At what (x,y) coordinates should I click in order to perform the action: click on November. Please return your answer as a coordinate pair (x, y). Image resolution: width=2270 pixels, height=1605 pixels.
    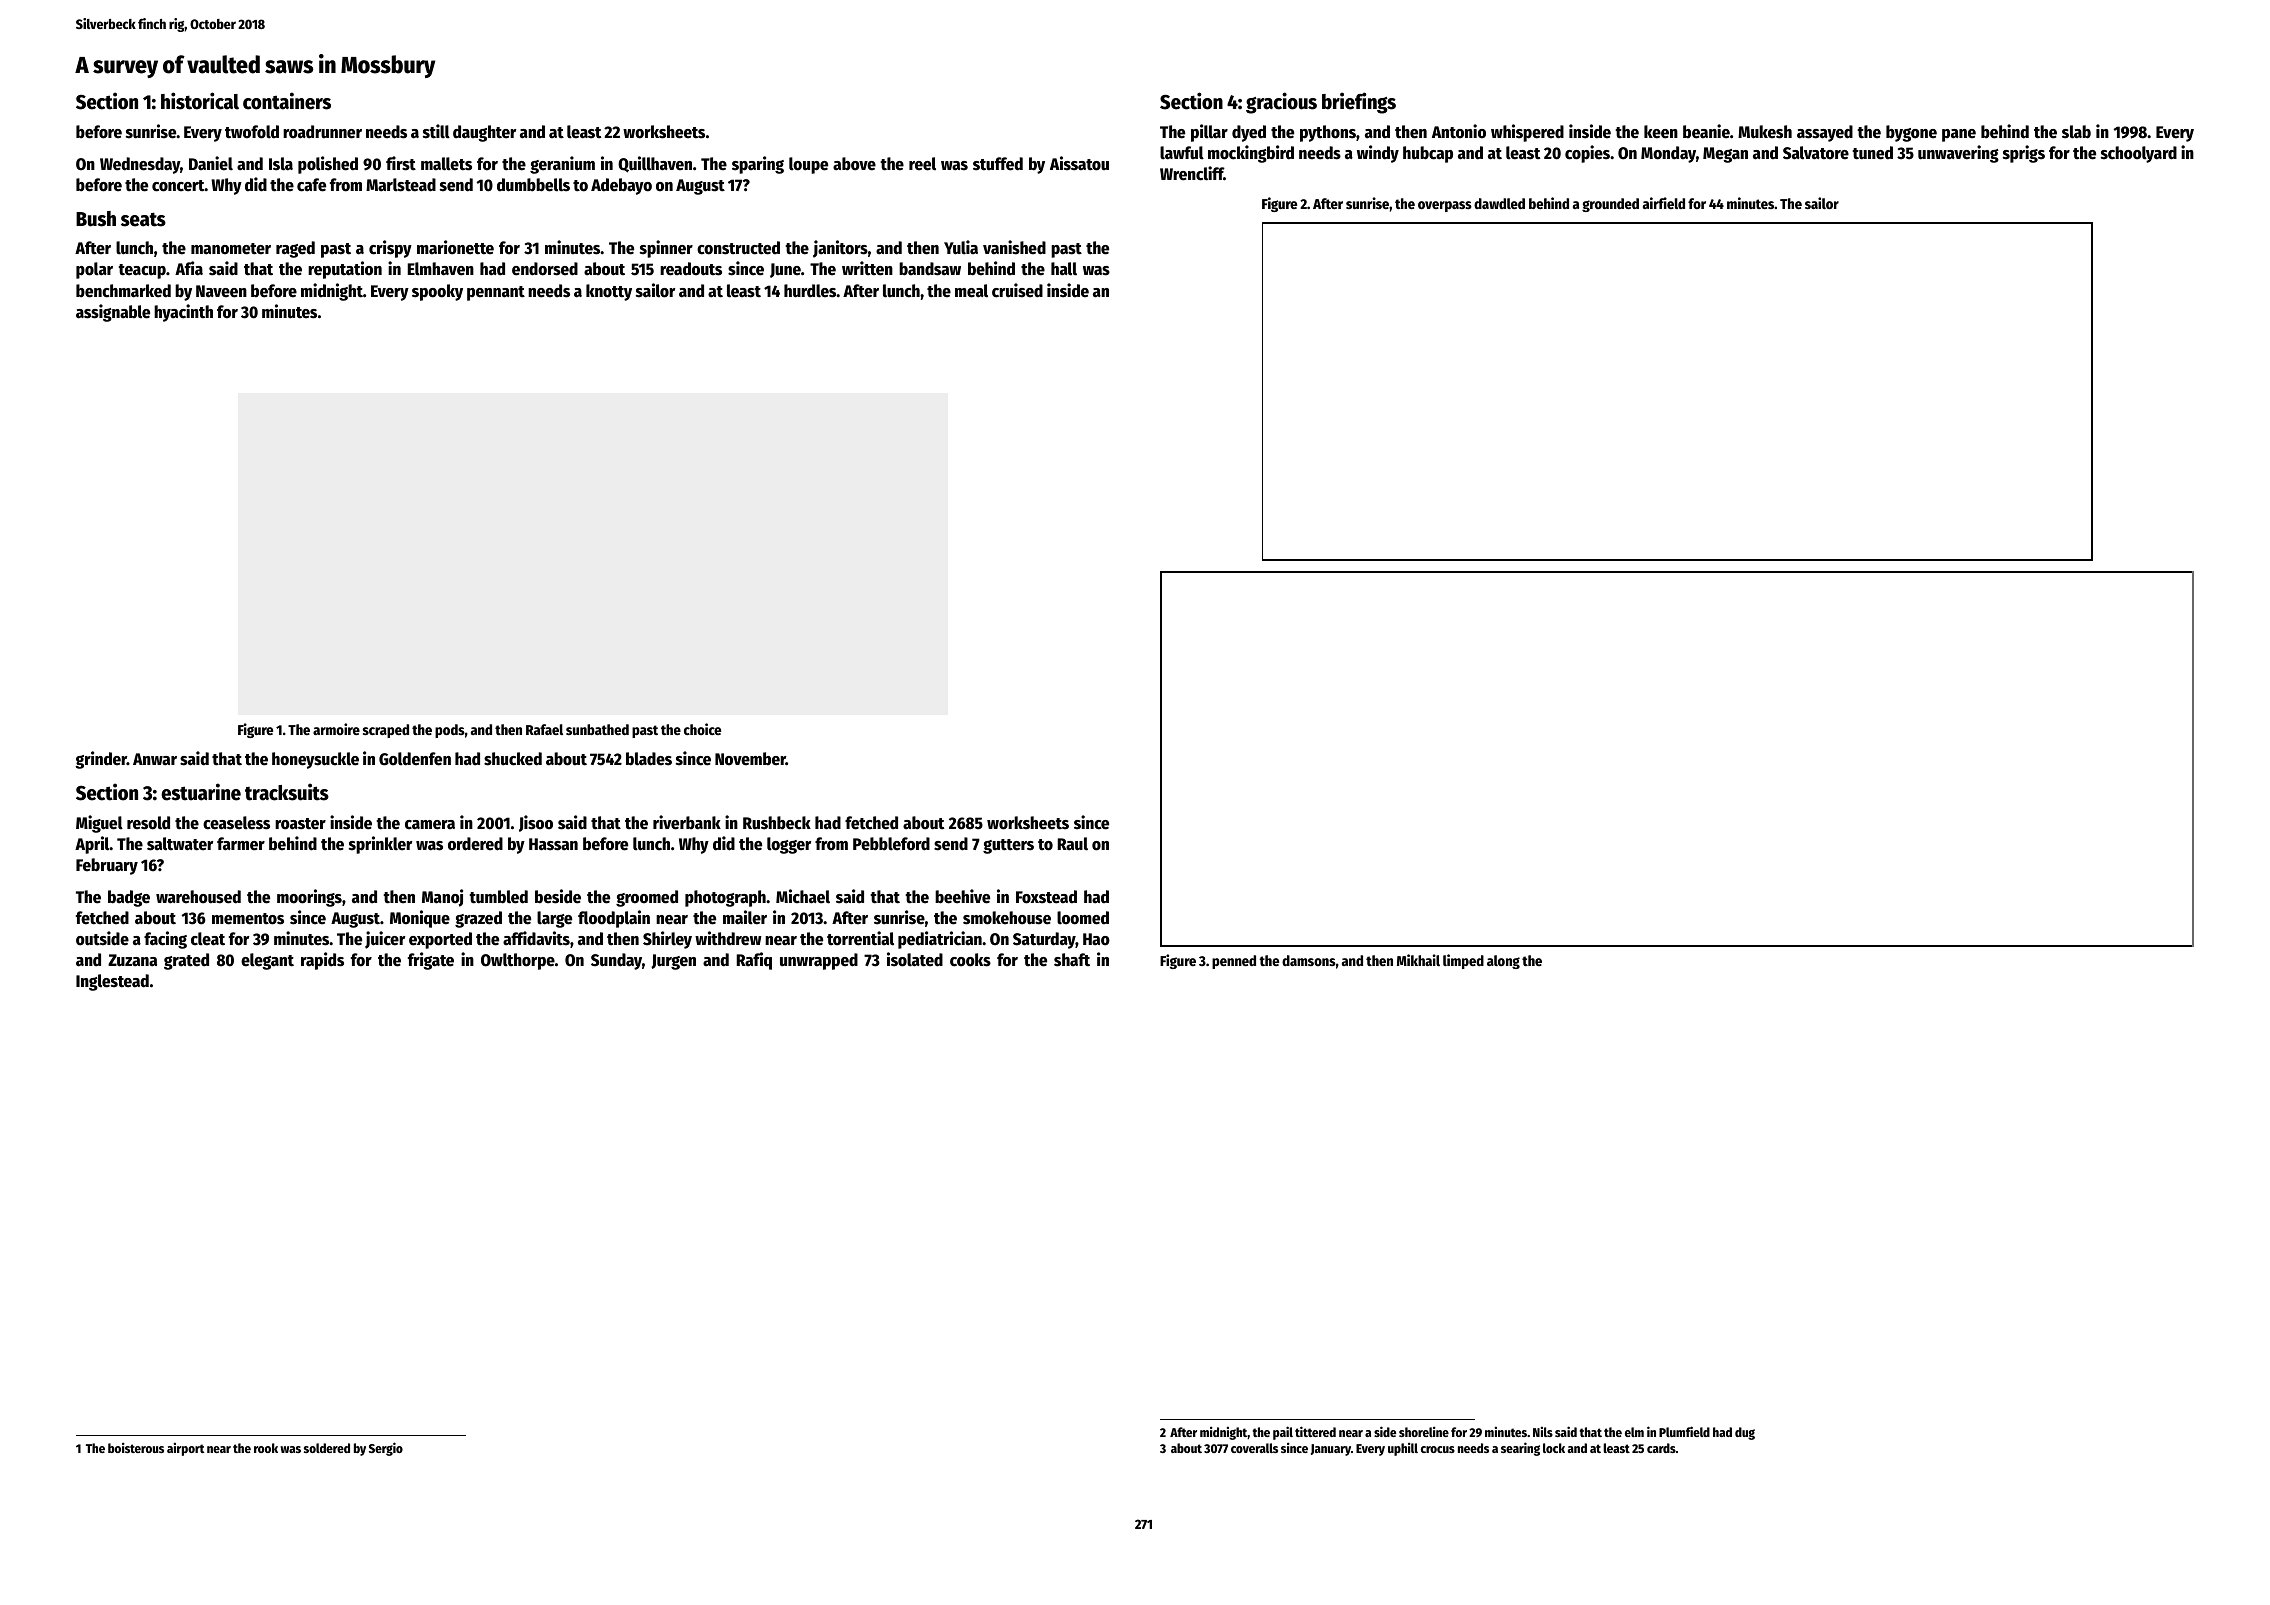
    Looking at the image, I should click on (750, 759).
